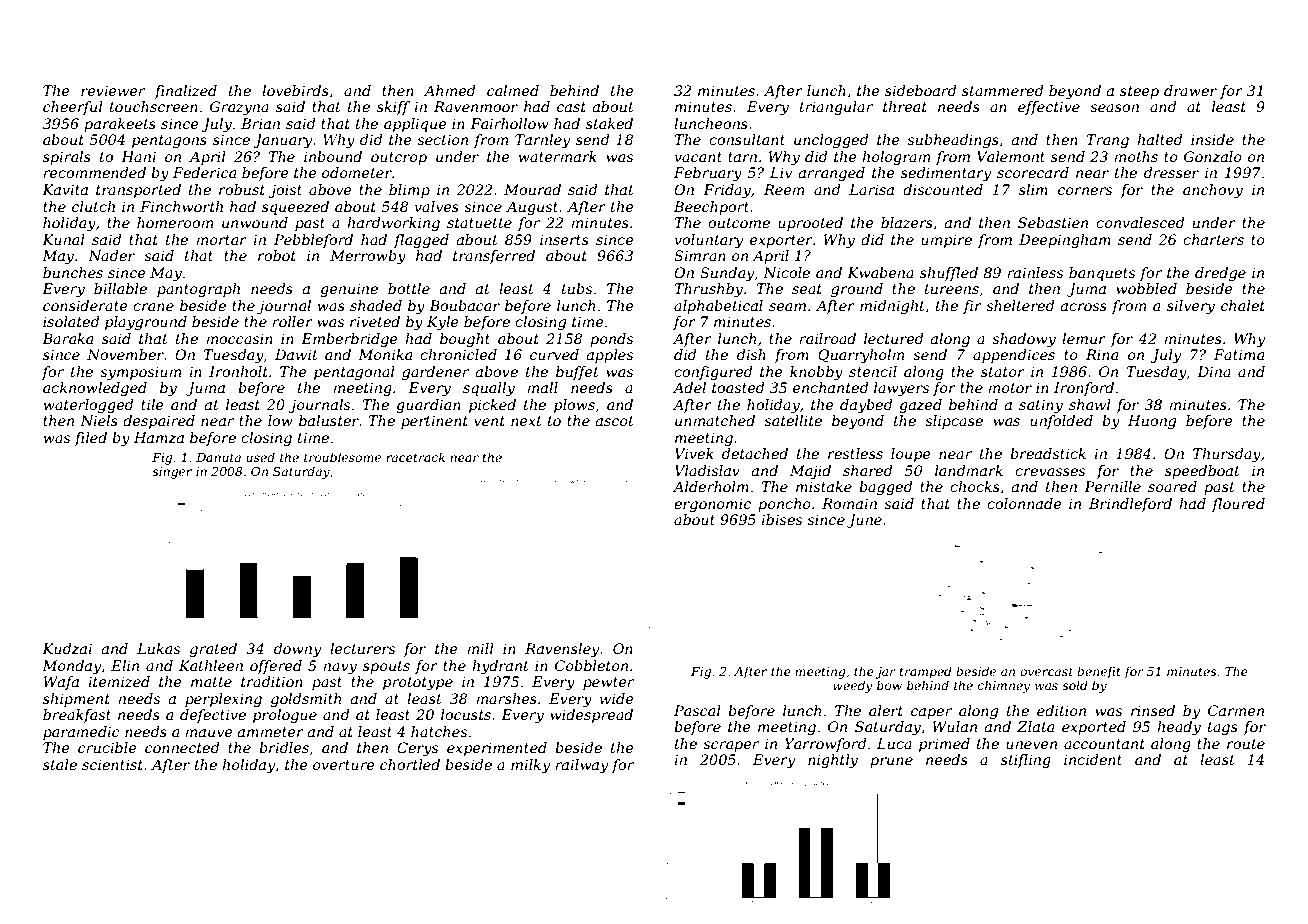 The image size is (1308, 924). I want to click on tradition, so click(272, 681).
